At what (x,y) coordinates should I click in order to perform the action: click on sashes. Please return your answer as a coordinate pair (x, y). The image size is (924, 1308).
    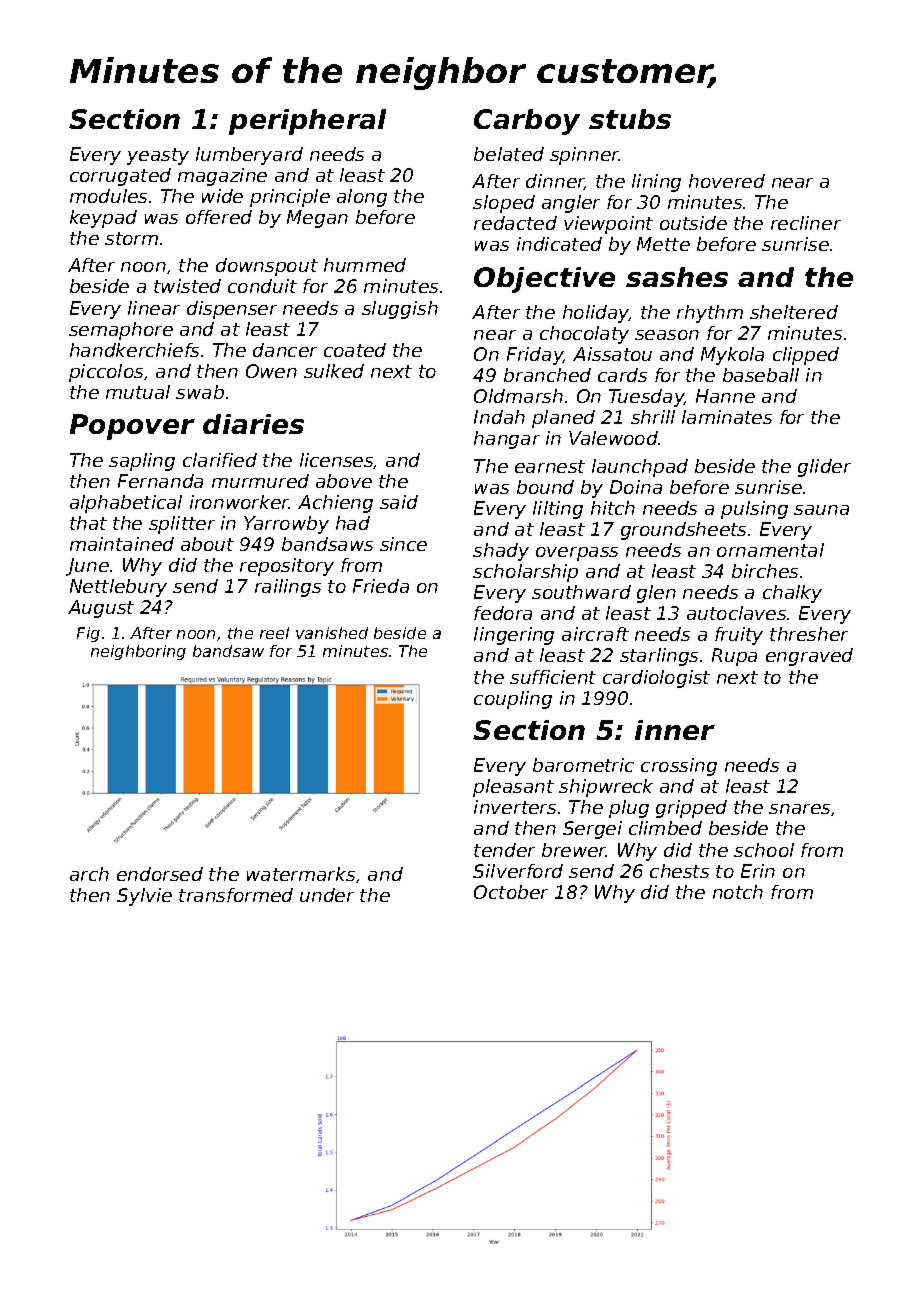
    Looking at the image, I should click on (677, 277).
